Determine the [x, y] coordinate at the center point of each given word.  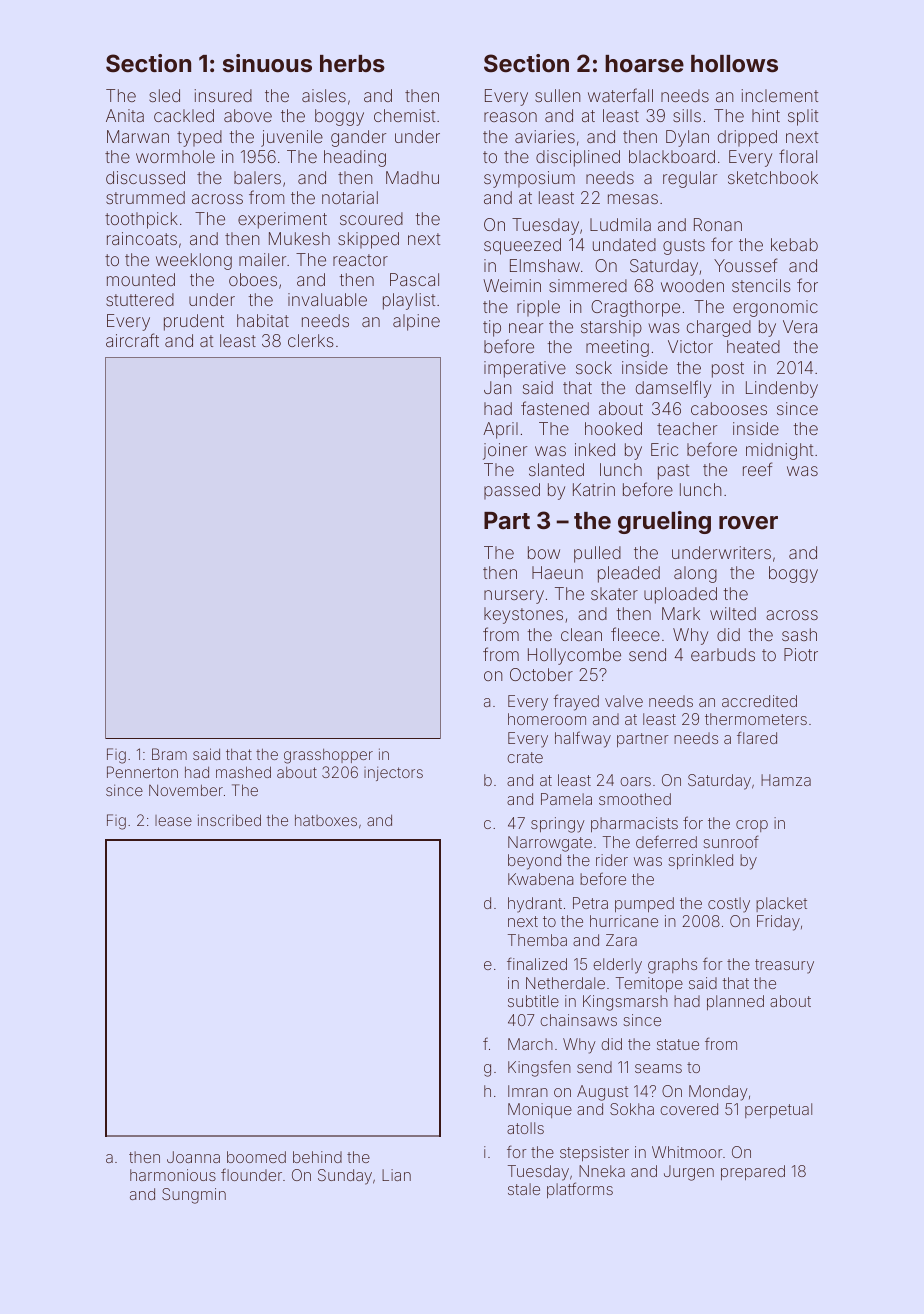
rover [748, 523]
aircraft [132, 340]
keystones [523, 615]
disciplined [578, 158]
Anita [125, 115]
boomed [256, 1157]
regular [690, 179]
